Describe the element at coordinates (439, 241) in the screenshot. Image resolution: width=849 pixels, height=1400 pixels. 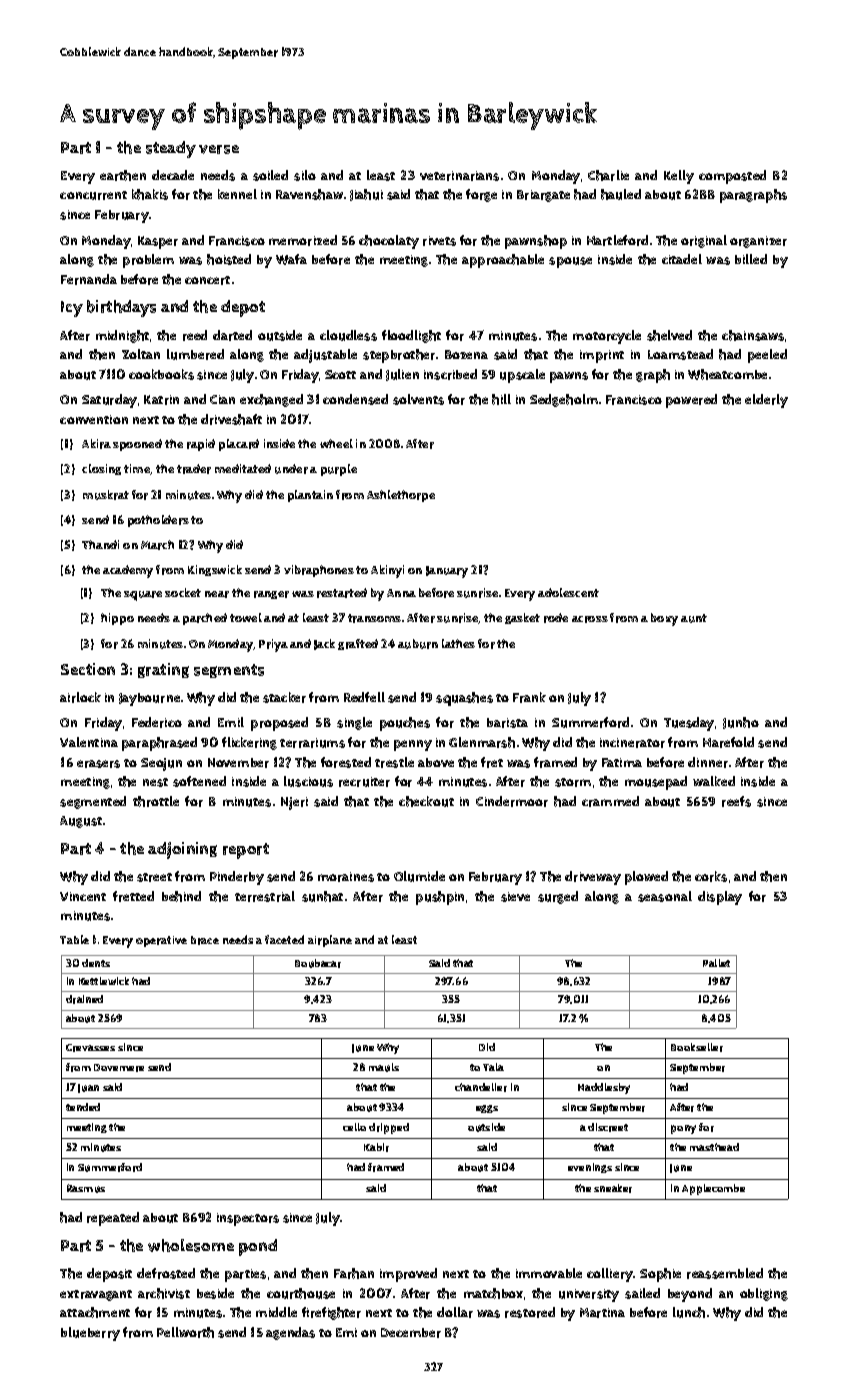
I see `rivets` at that location.
